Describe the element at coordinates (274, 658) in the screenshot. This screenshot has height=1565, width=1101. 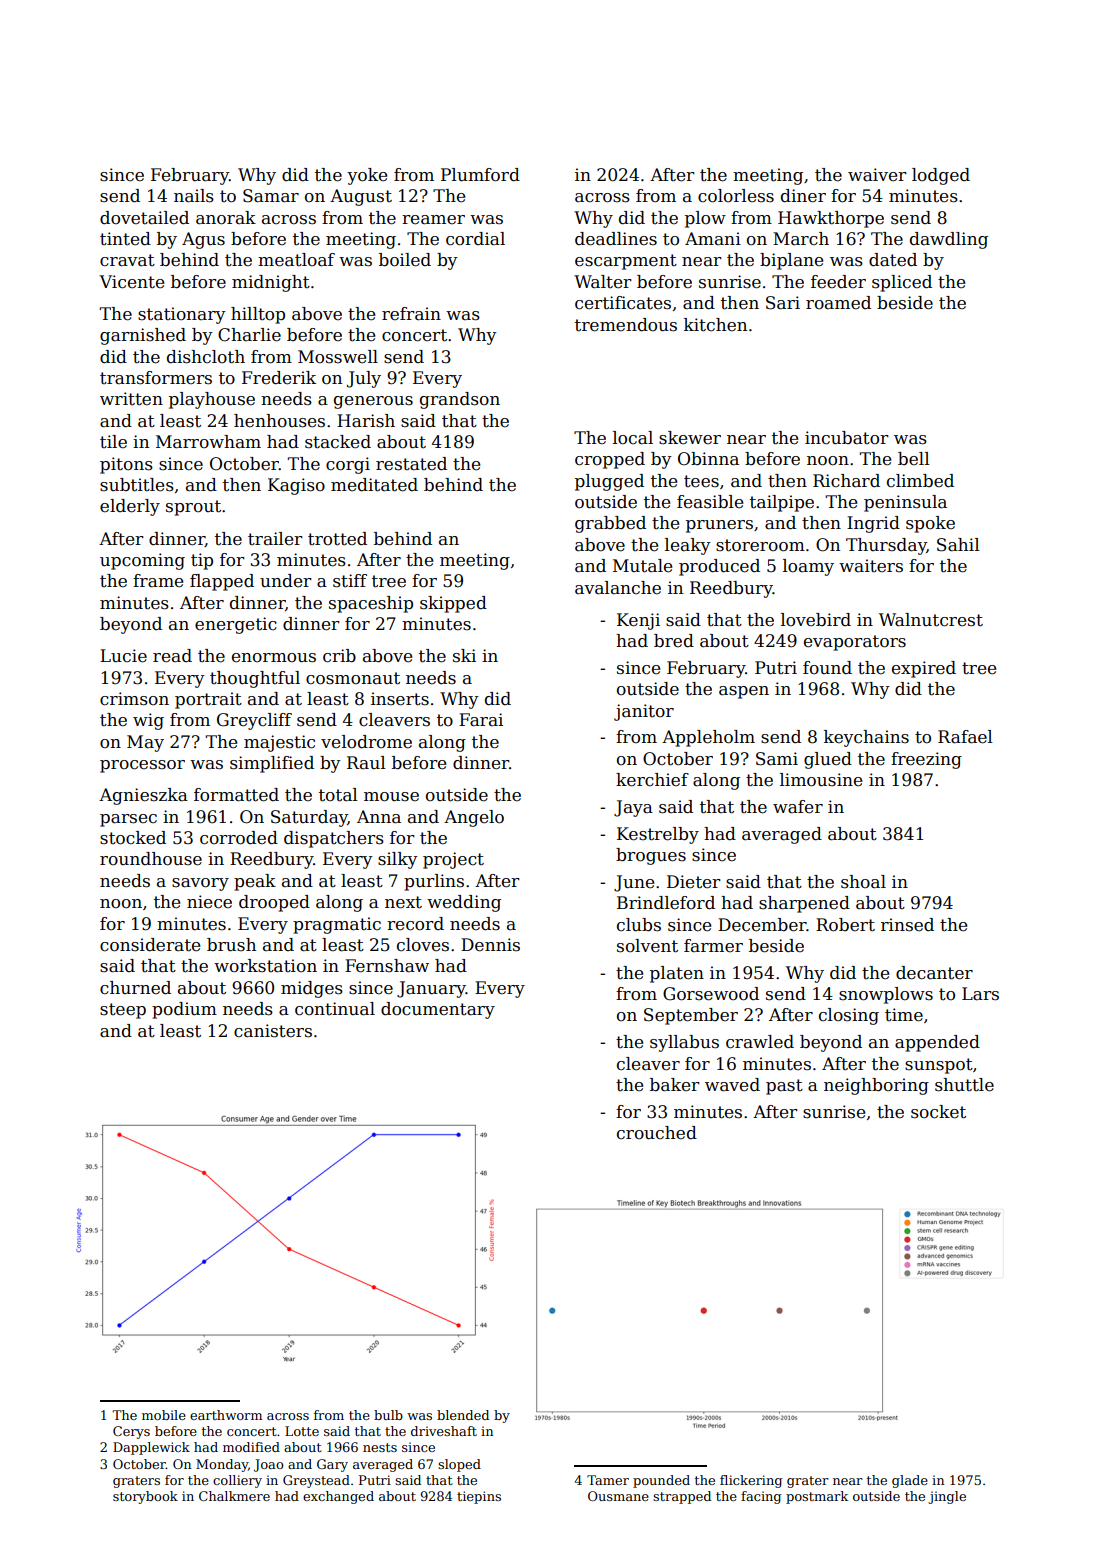
I see `enormous` at that location.
